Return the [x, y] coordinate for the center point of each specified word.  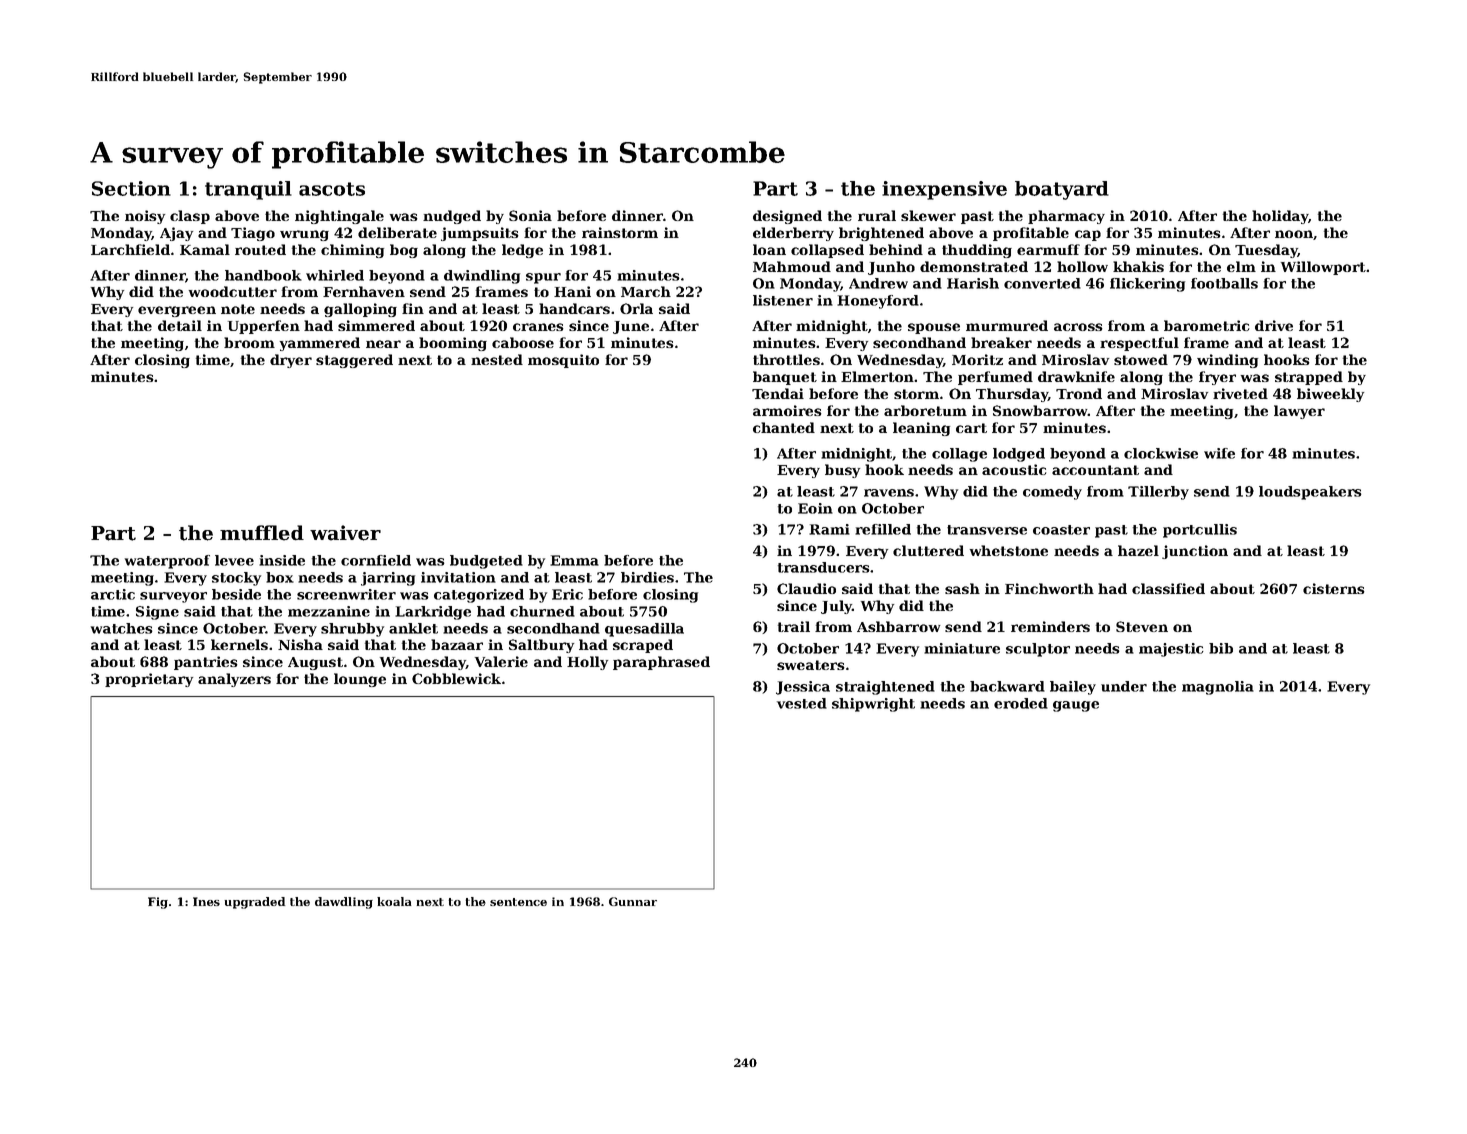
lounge [360, 680]
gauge [1076, 706]
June [631, 327]
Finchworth [1049, 588]
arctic [113, 594]
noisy [145, 217]
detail [180, 325]
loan [769, 249]
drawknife [1076, 376]
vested [802, 703]
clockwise [1161, 453]
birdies [647, 577]
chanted [784, 427]
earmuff [1048, 249]
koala [394, 901]
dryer [291, 361]
